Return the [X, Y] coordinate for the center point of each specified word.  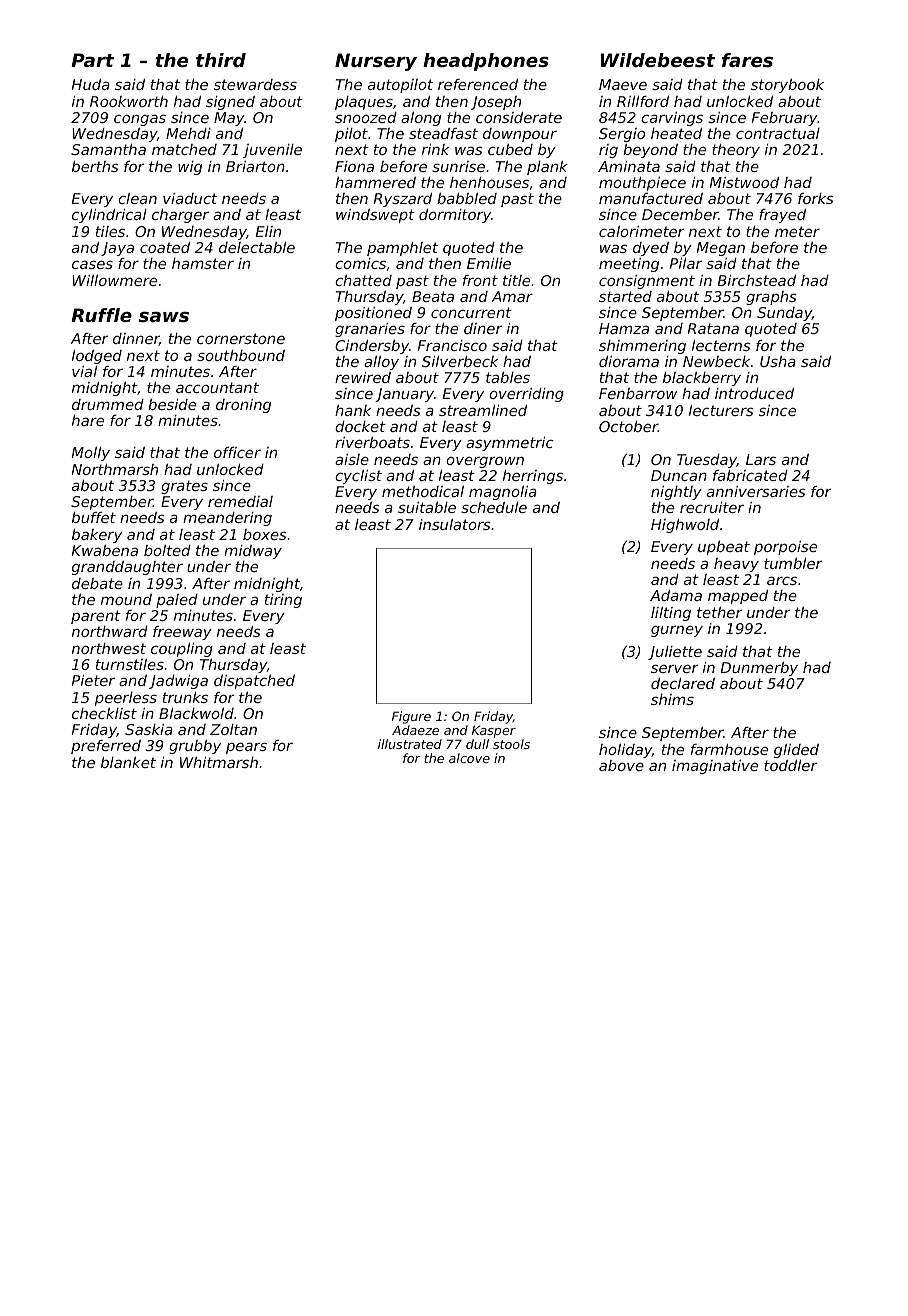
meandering [227, 519]
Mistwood [744, 182]
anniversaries [756, 491]
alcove [469, 758]
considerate [519, 117]
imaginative [715, 767]
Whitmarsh [219, 762]
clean [137, 198]
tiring [283, 601]
